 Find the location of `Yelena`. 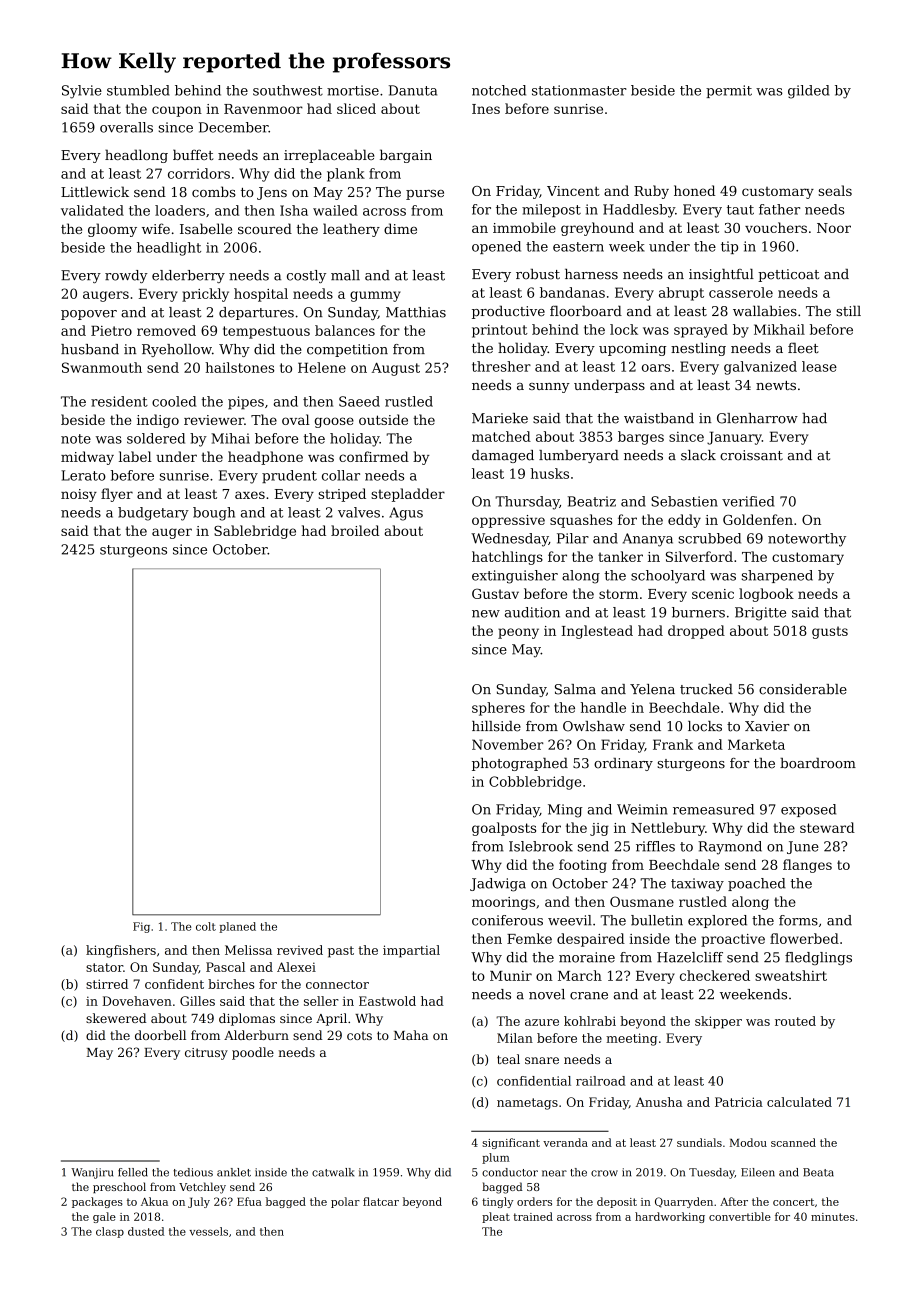

Yelena is located at coordinates (652, 689).
